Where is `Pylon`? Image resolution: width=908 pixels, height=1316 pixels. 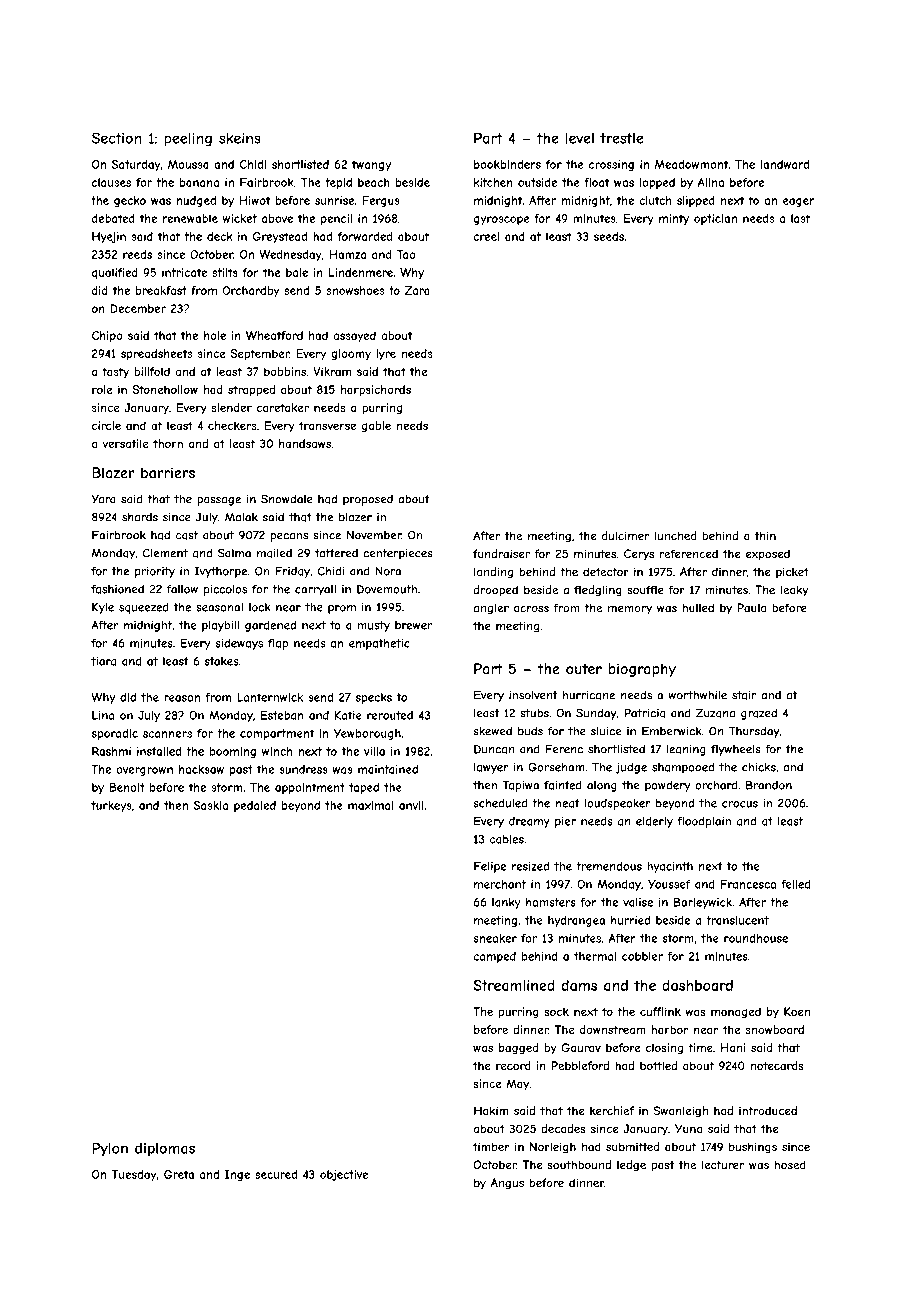 Pylon is located at coordinates (110, 1149).
